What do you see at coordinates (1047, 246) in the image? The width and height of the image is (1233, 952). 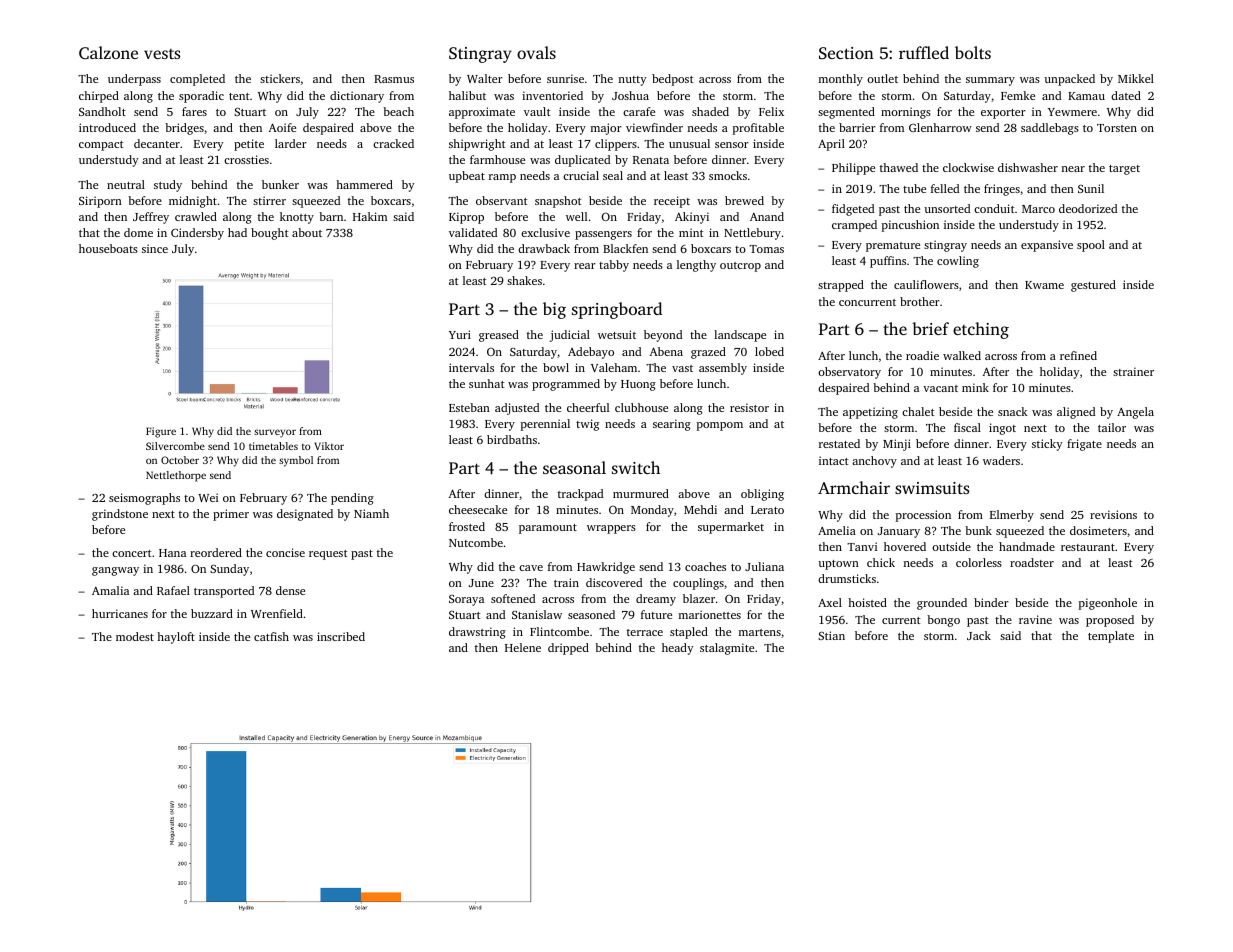 I see `expansive` at bounding box center [1047, 246].
